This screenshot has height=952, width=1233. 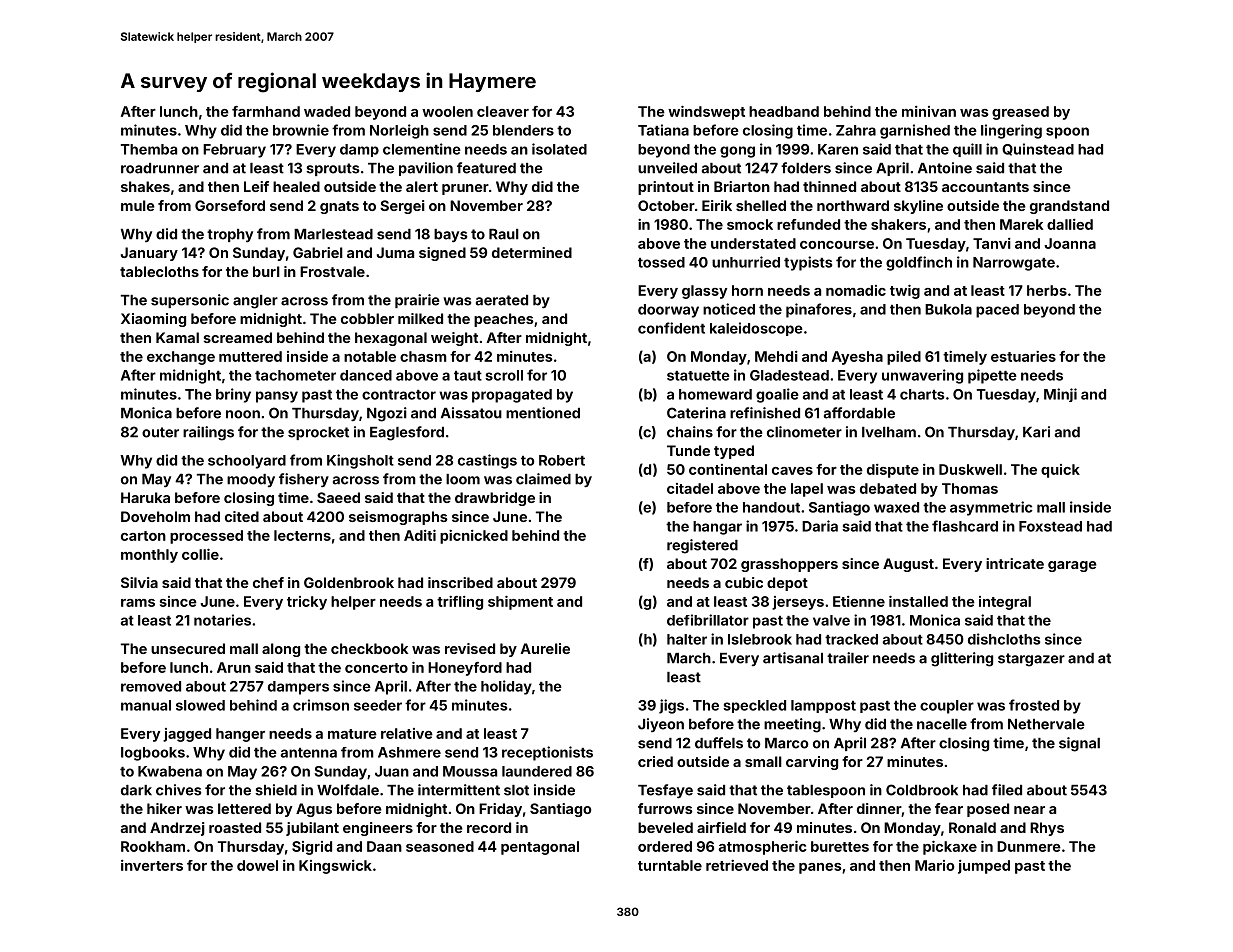 I want to click on Tunde, so click(x=688, y=450).
